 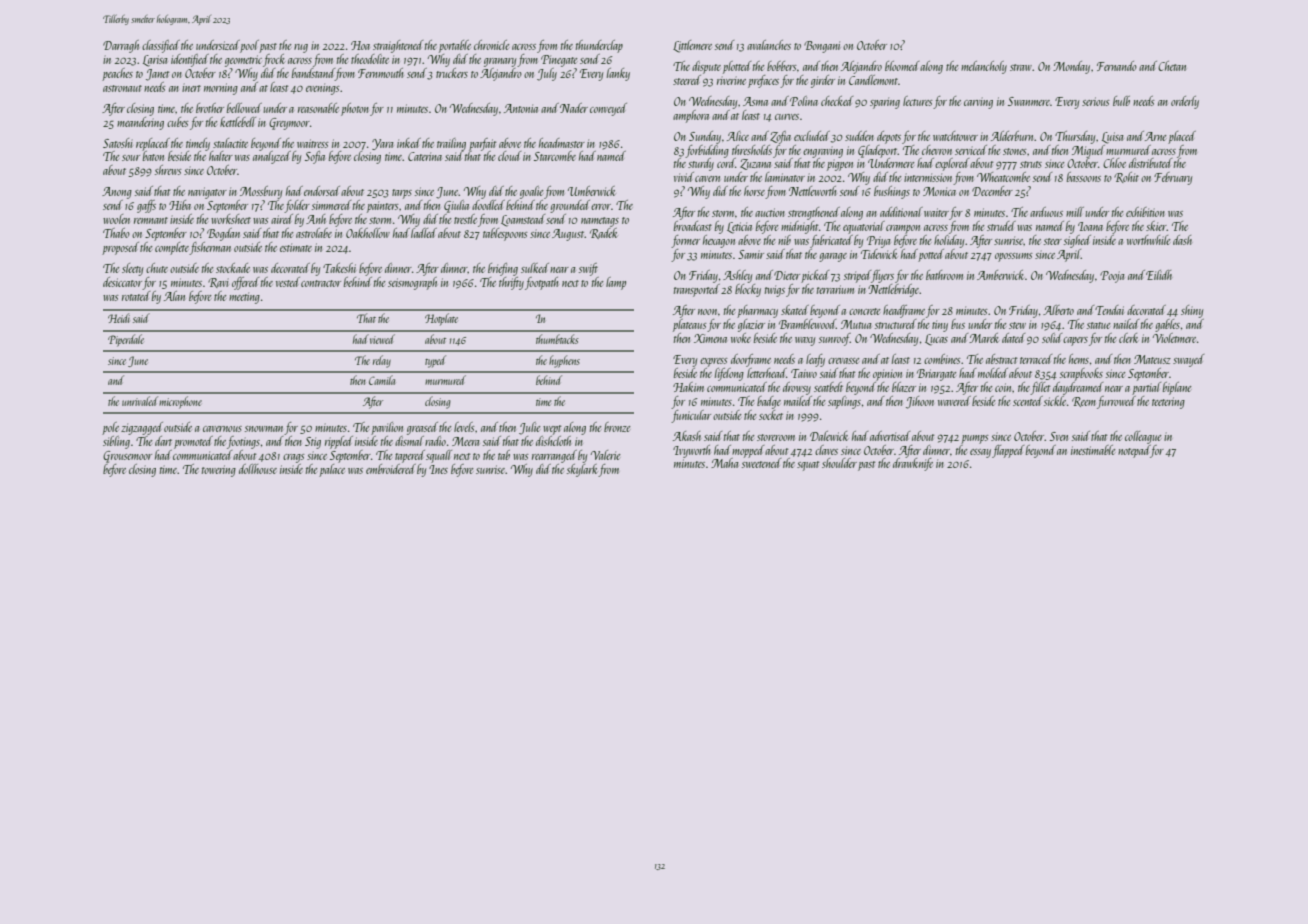 What do you see at coordinates (904, 311) in the screenshot?
I see `headframe` at bounding box center [904, 311].
